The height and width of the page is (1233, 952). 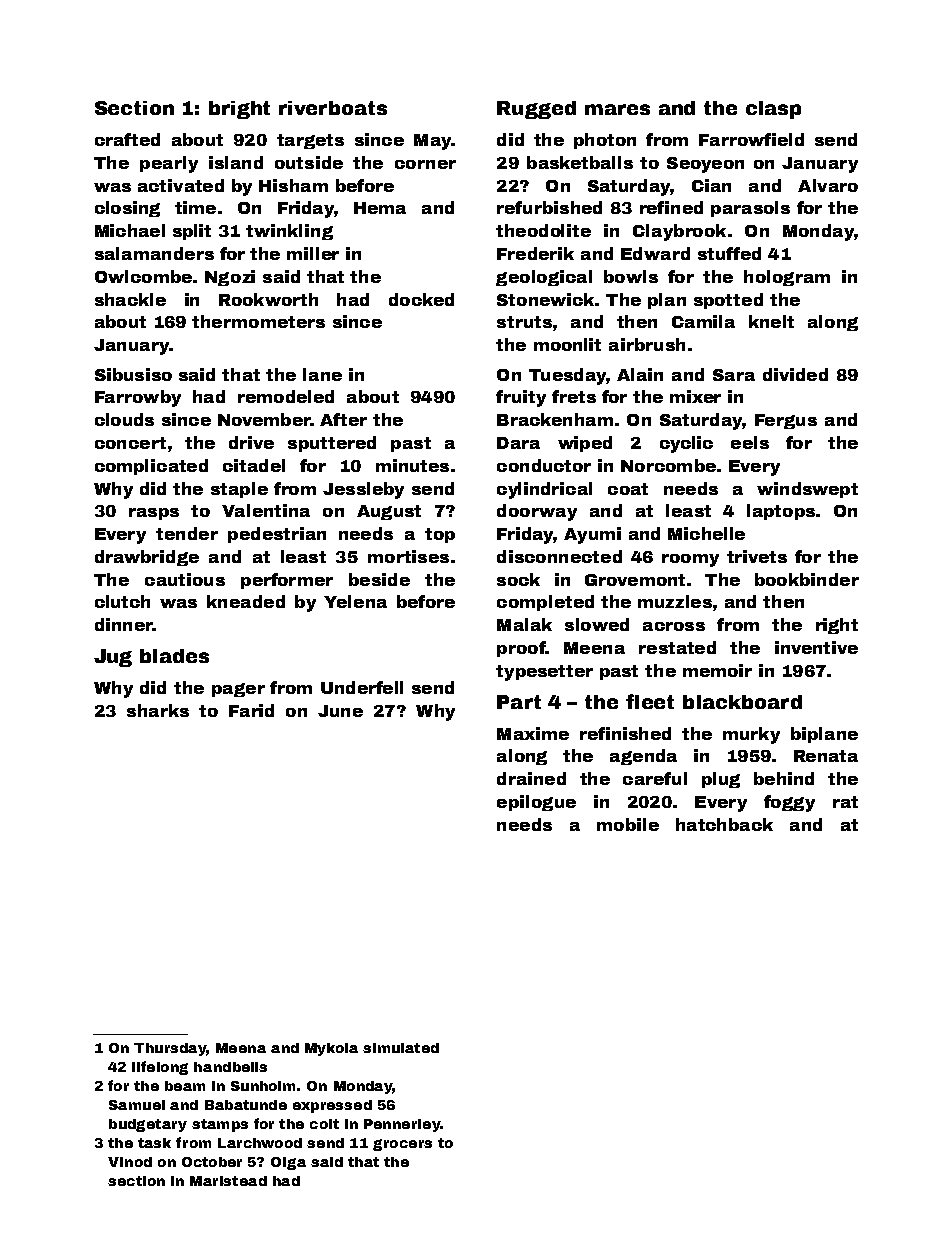 I want to click on grocers, so click(x=402, y=1145).
